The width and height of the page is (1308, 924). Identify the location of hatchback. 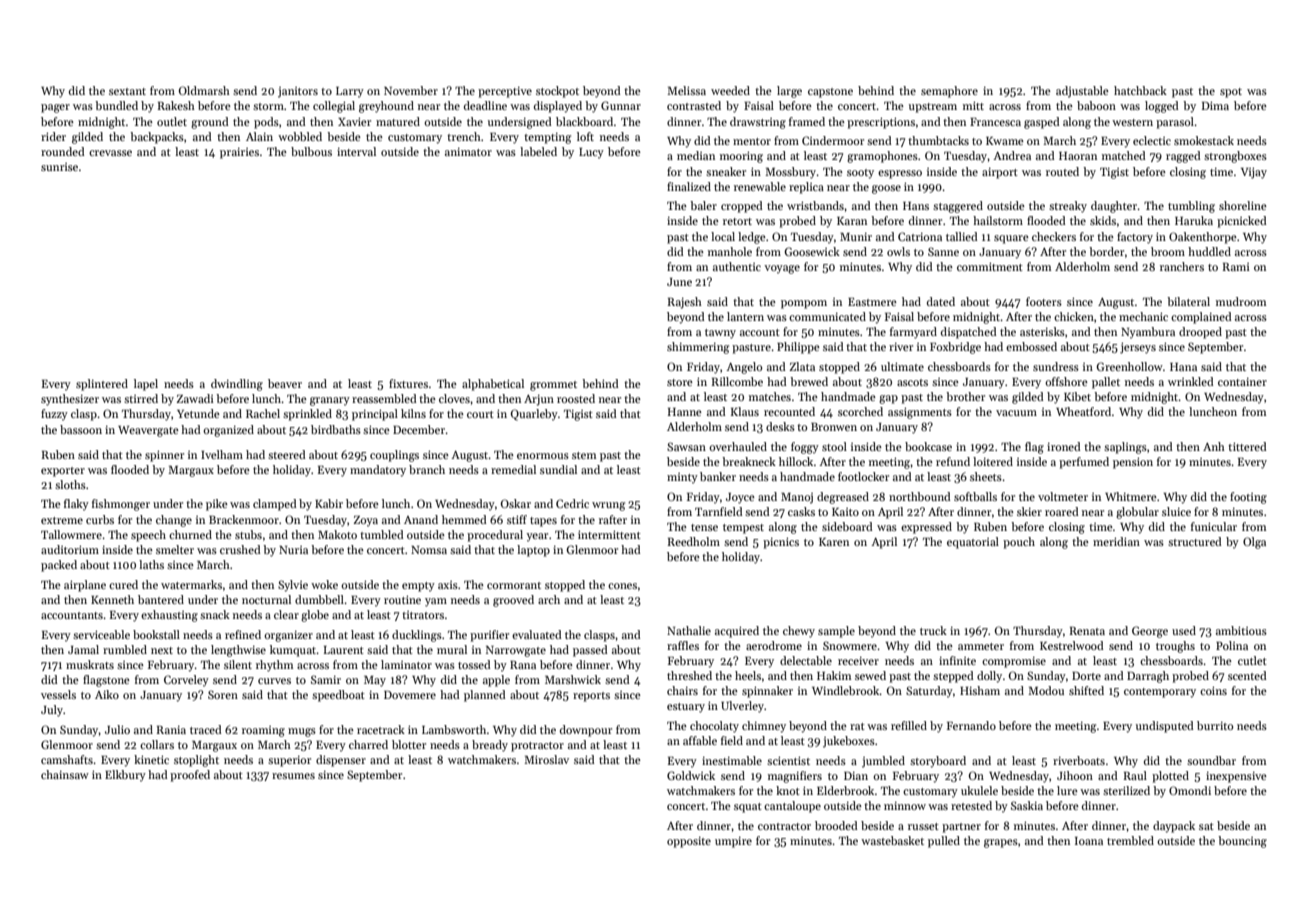
(1140, 90).
